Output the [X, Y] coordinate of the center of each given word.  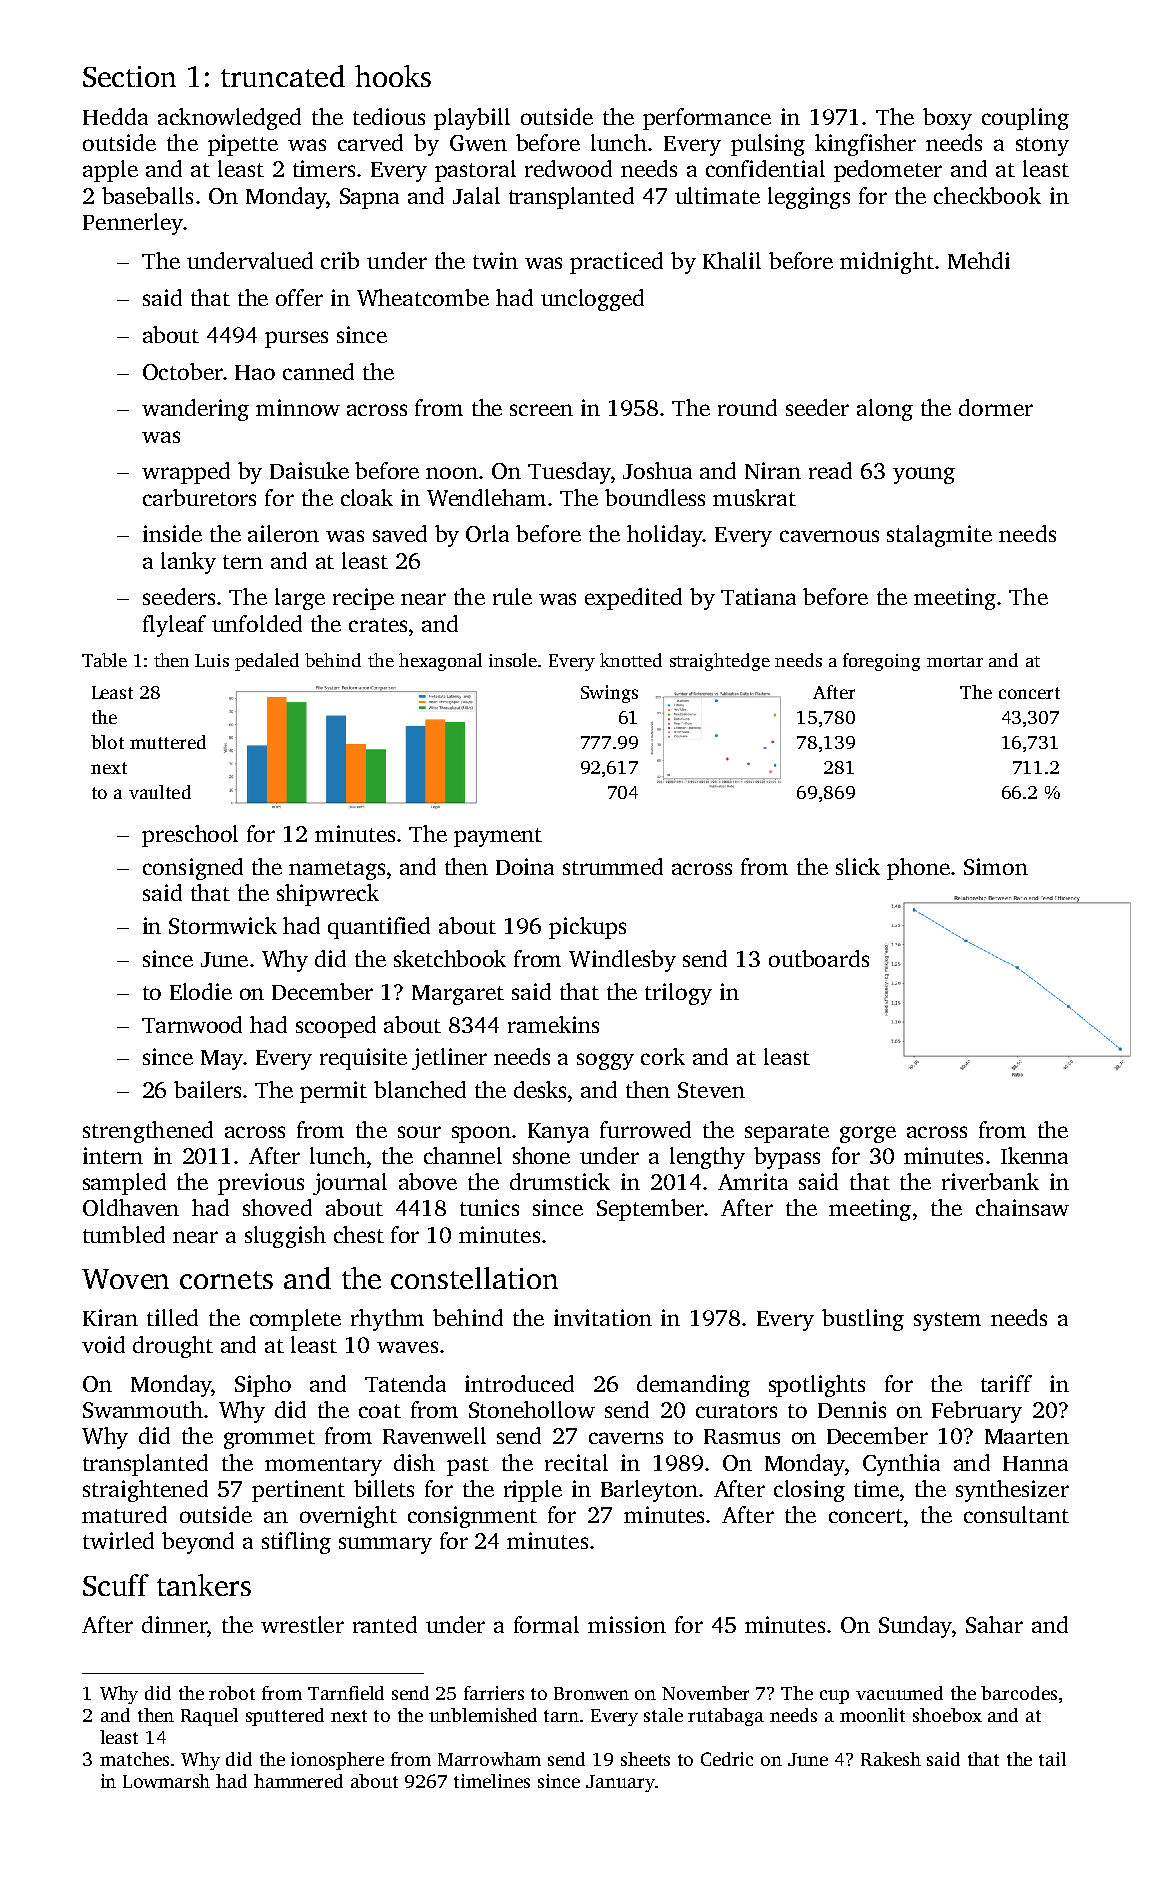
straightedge [720, 662]
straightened [145, 1491]
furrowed [645, 1129]
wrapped [186, 473]
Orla [487, 533]
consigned [193, 869]
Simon [996, 866]
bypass [787, 1158]
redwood [568, 168]
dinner [174, 1624]
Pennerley [133, 224]
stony [1042, 146]
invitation [603, 1317]
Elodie [201, 991]
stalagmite [939, 536]
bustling [863, 1320]
